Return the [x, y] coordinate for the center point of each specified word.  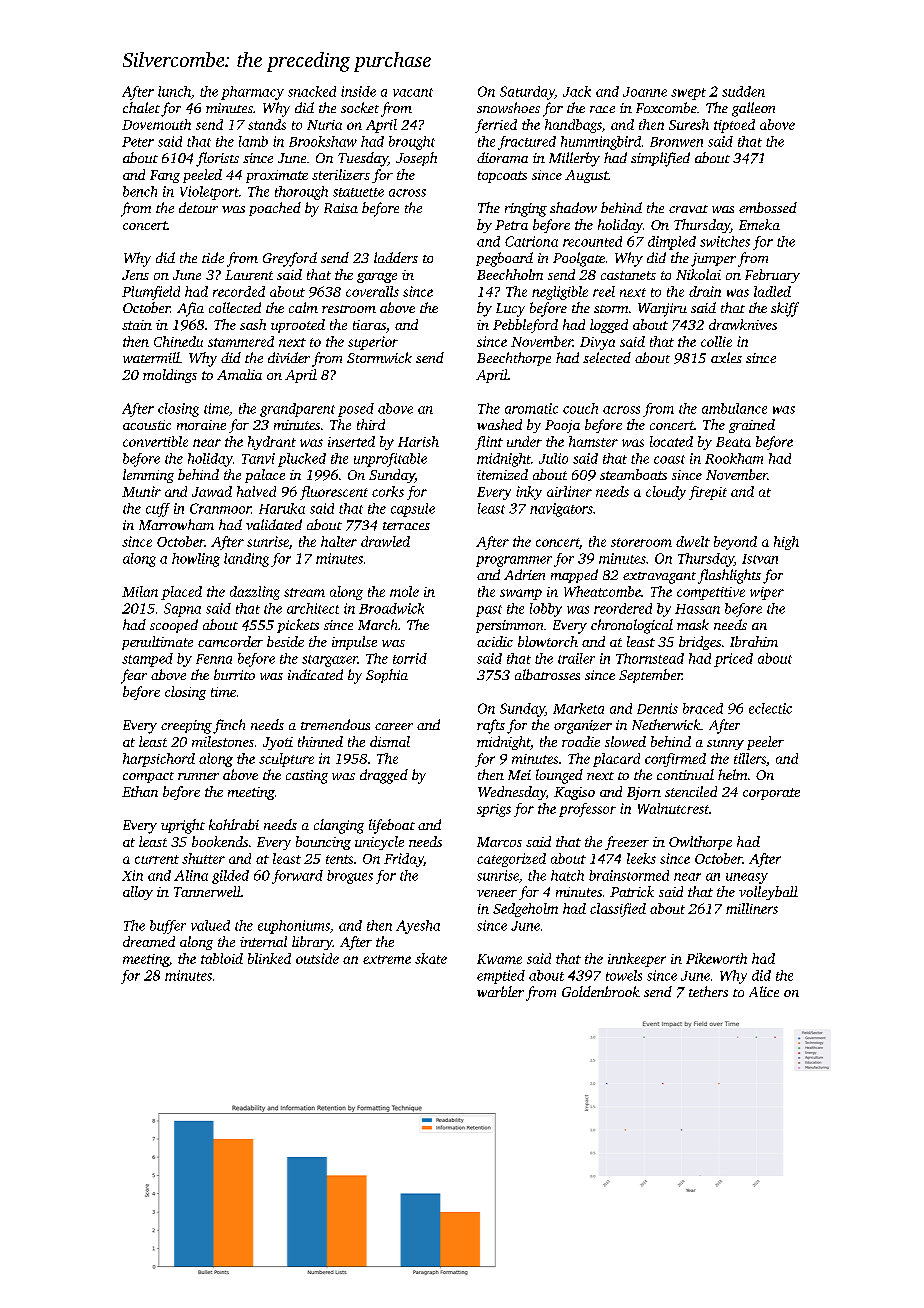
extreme [387, 959]
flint [489, 443]
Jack [577, 91]
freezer [627, 843]
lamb [253, 141]
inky [529, 493]
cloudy [666, 493]
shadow [573, 207]
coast [669, 459]
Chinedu [178, 341]
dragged [384, 776]
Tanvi [258, 458]
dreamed [149, 941]
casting [307, 777]
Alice [764, 991]
